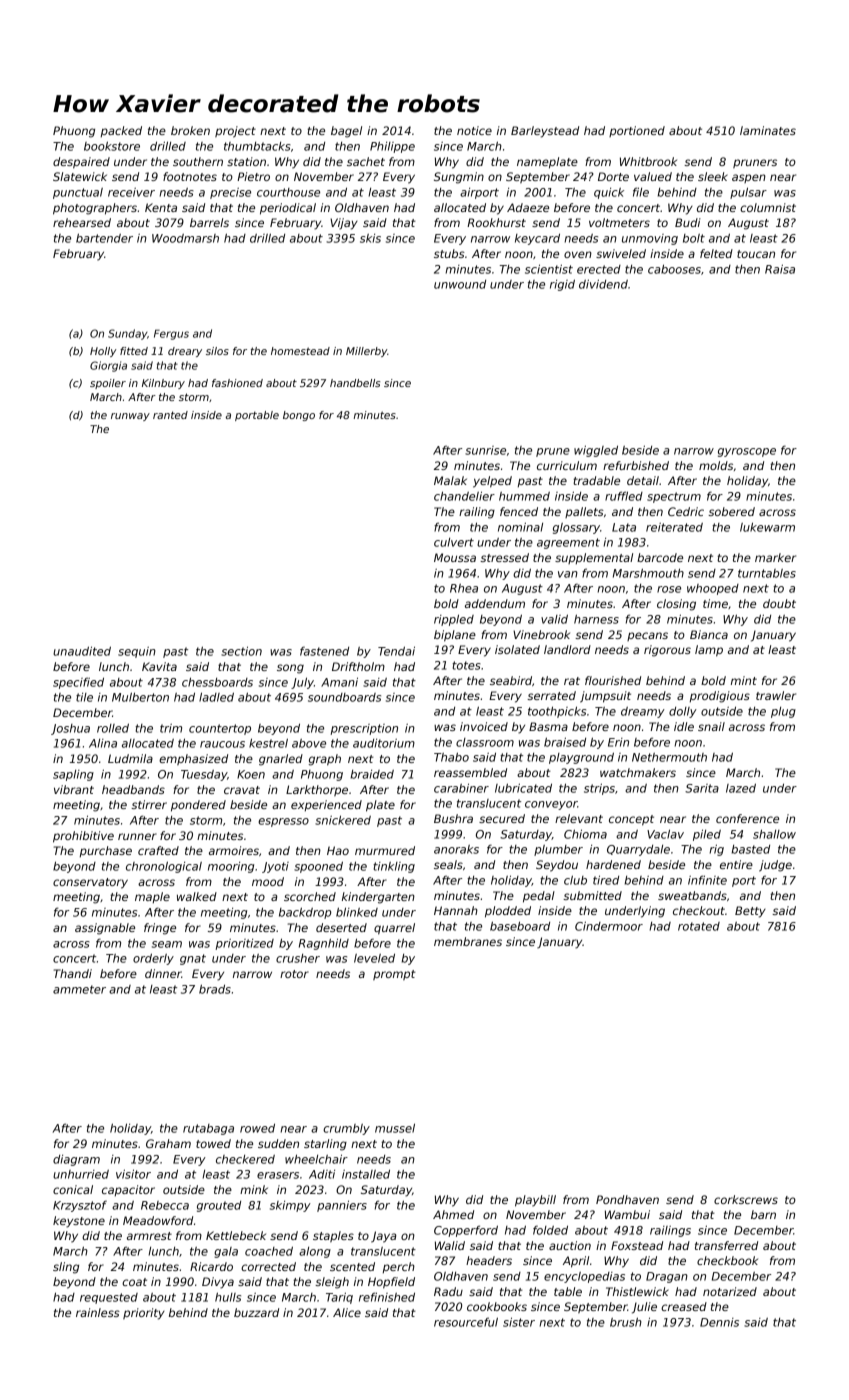 The width and height of the image is (849, 1400). Describe the element at coordinates (746, 1199) in the image. I see `corkscrews` at that location.
